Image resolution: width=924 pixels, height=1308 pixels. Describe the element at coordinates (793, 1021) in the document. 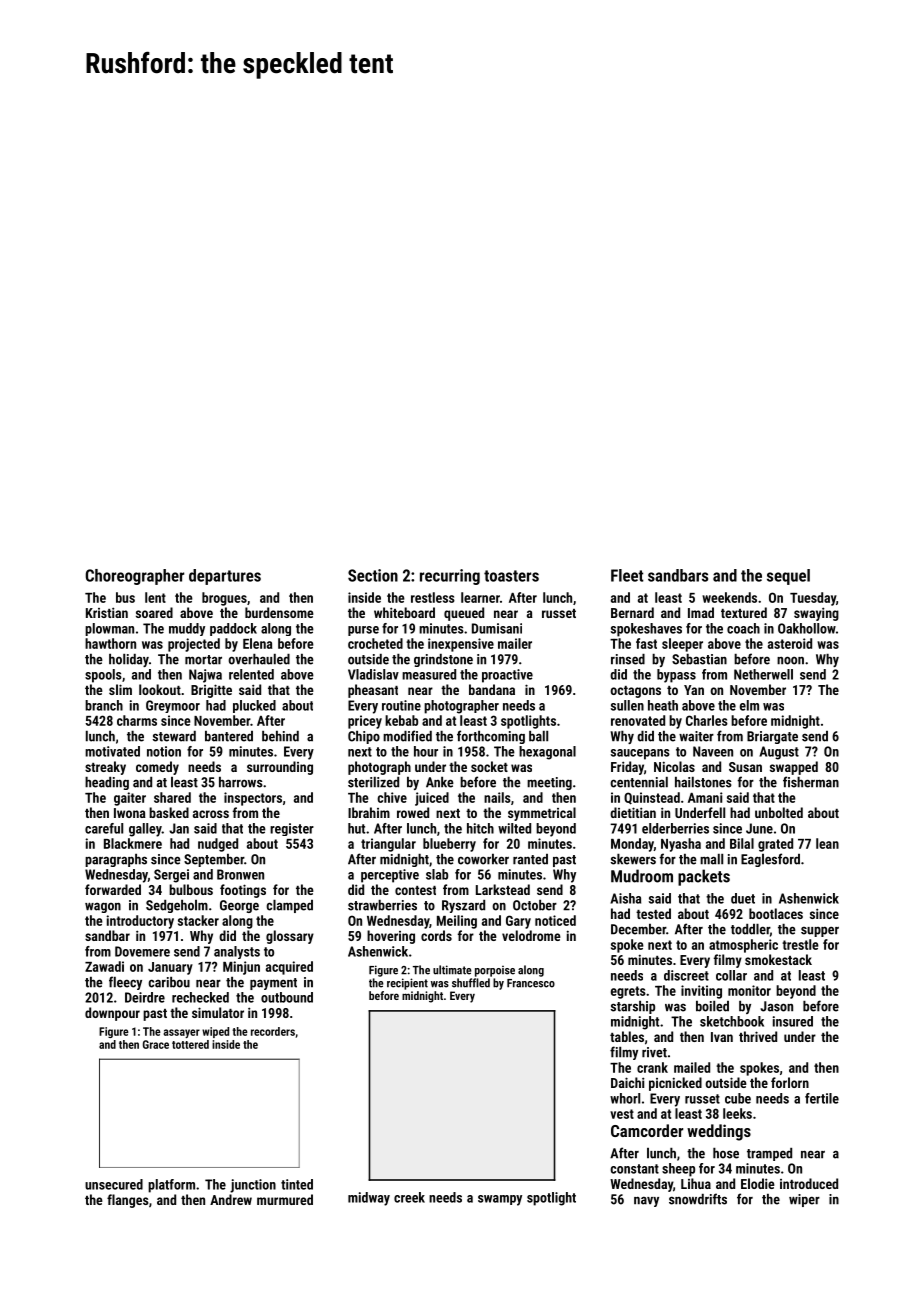

I see `insured` at that location.
